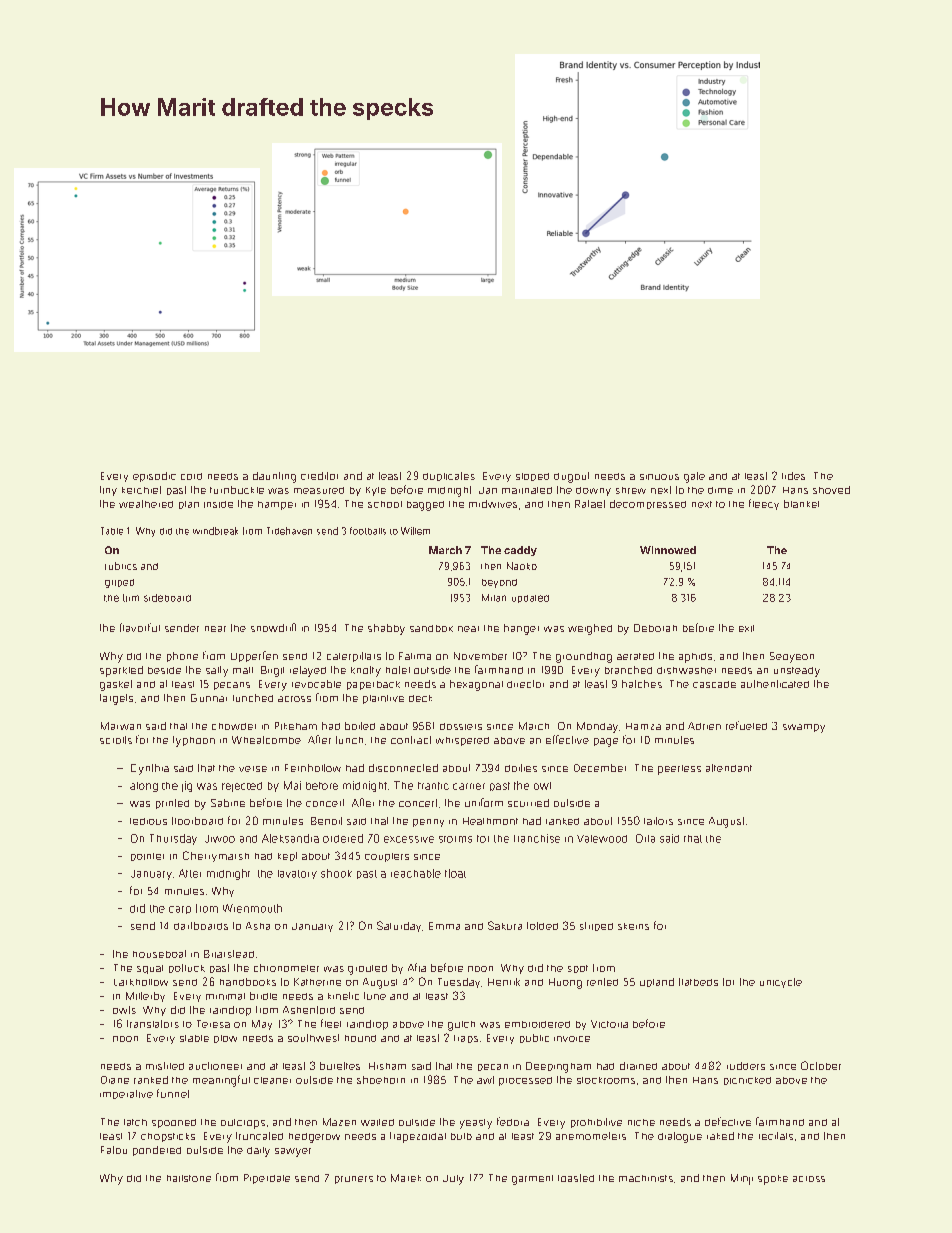 The width and height of the screenshot is (952, 1233). What do you see at coordinates (522, 566) in the screenshot?
I see `Naoko` at bounding box center [522, 566].
